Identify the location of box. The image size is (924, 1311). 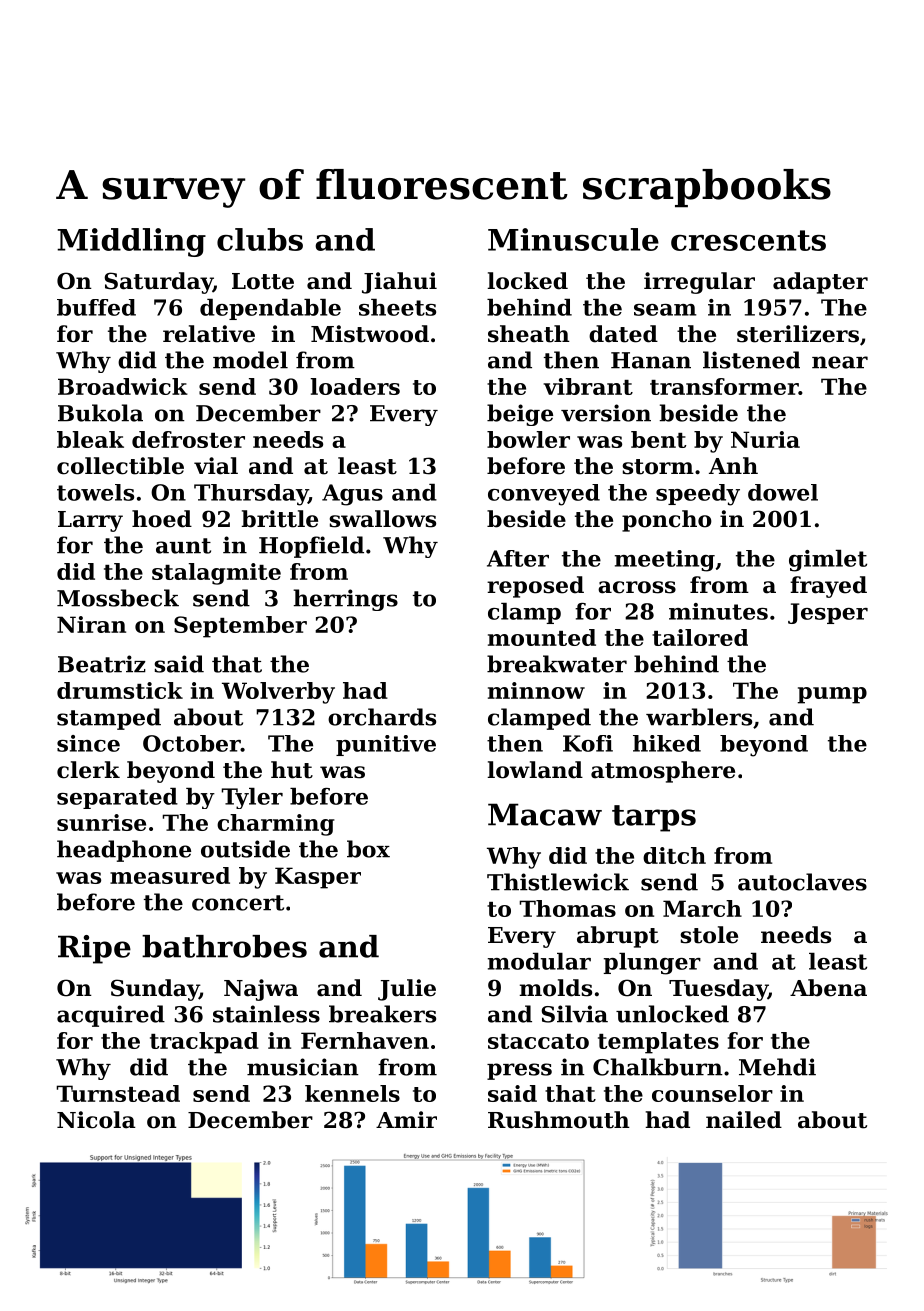
(368, 849).
